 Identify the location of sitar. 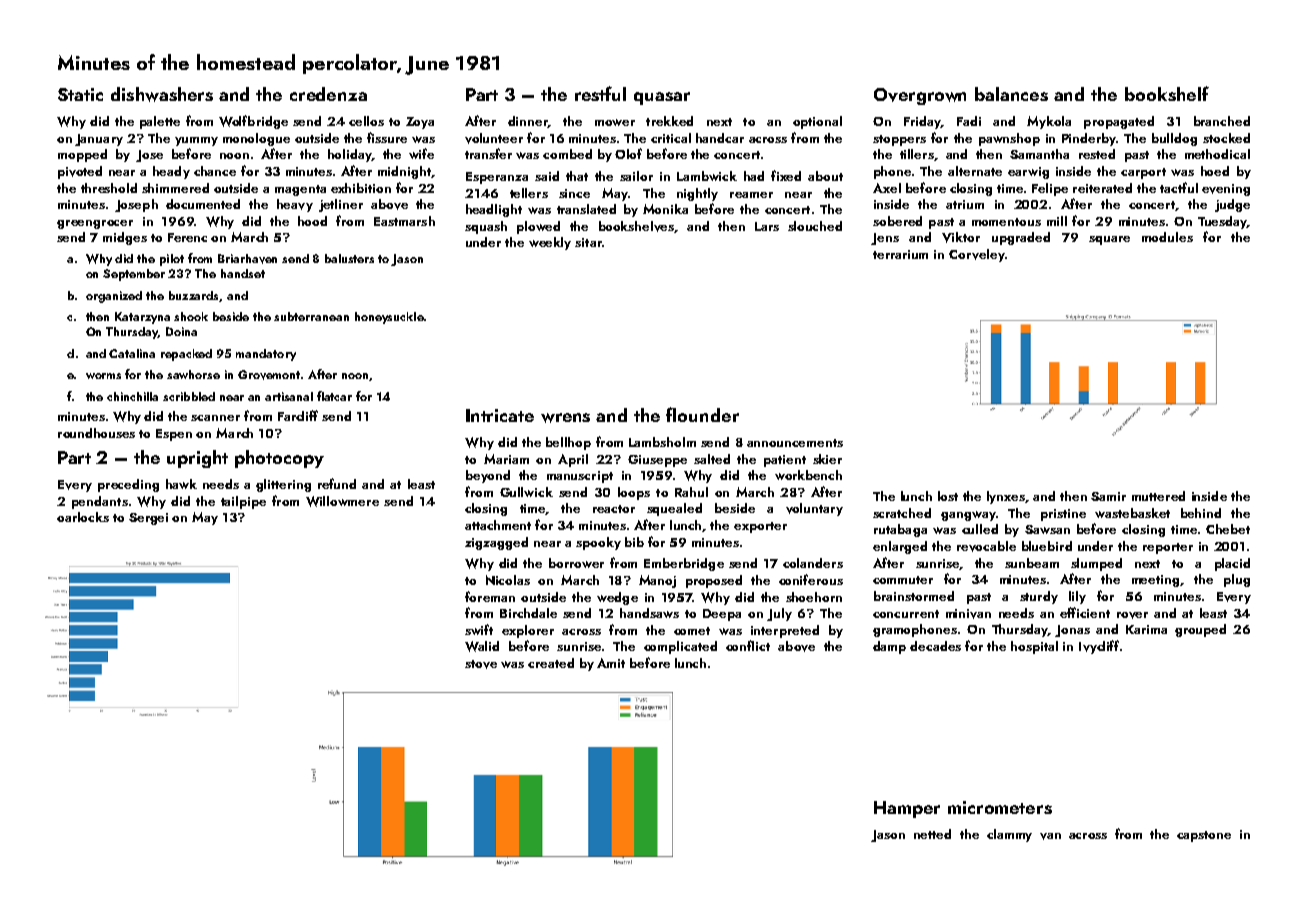
(588, 242).
